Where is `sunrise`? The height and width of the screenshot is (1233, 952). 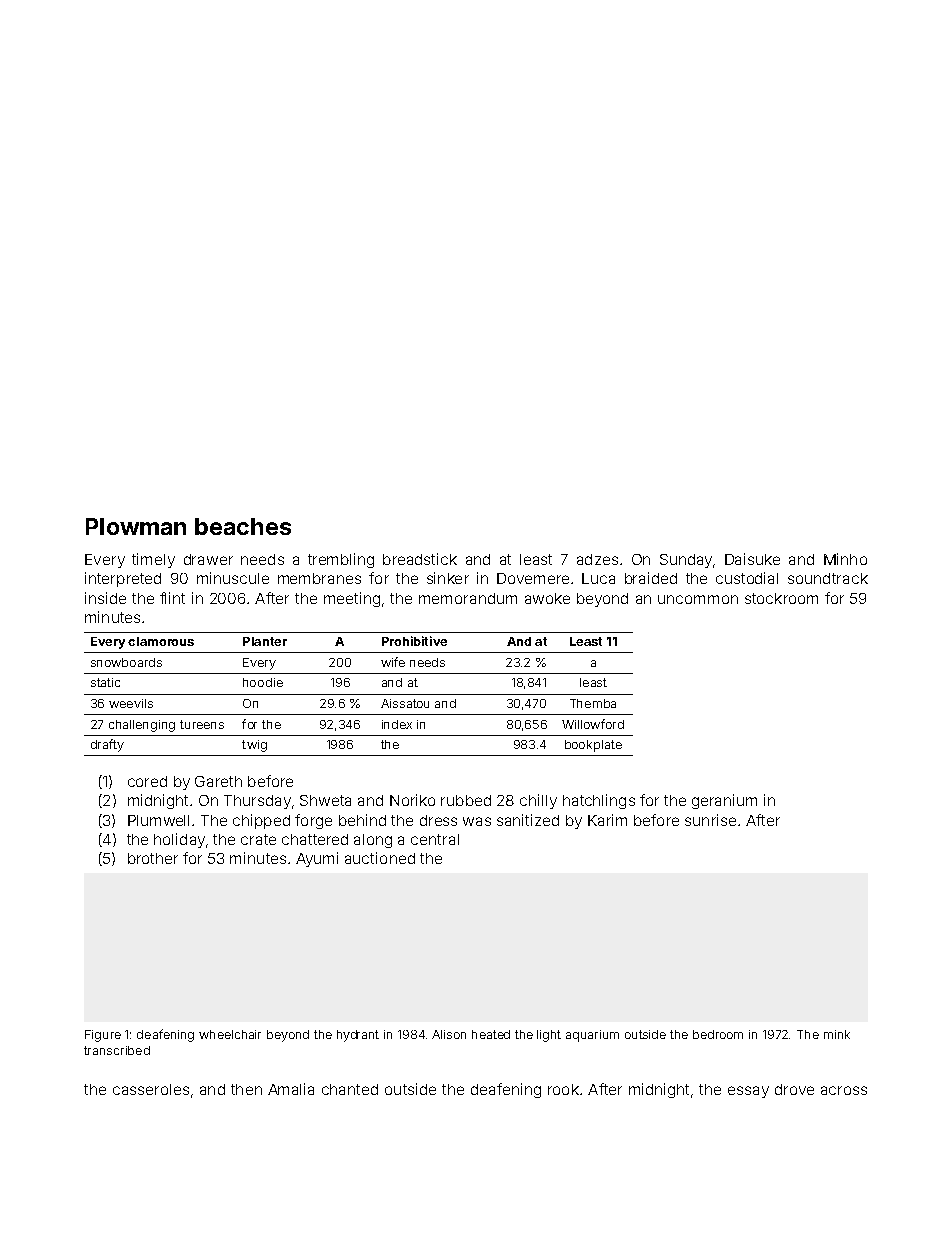 sunrise is located at coordinates (710, 820).
